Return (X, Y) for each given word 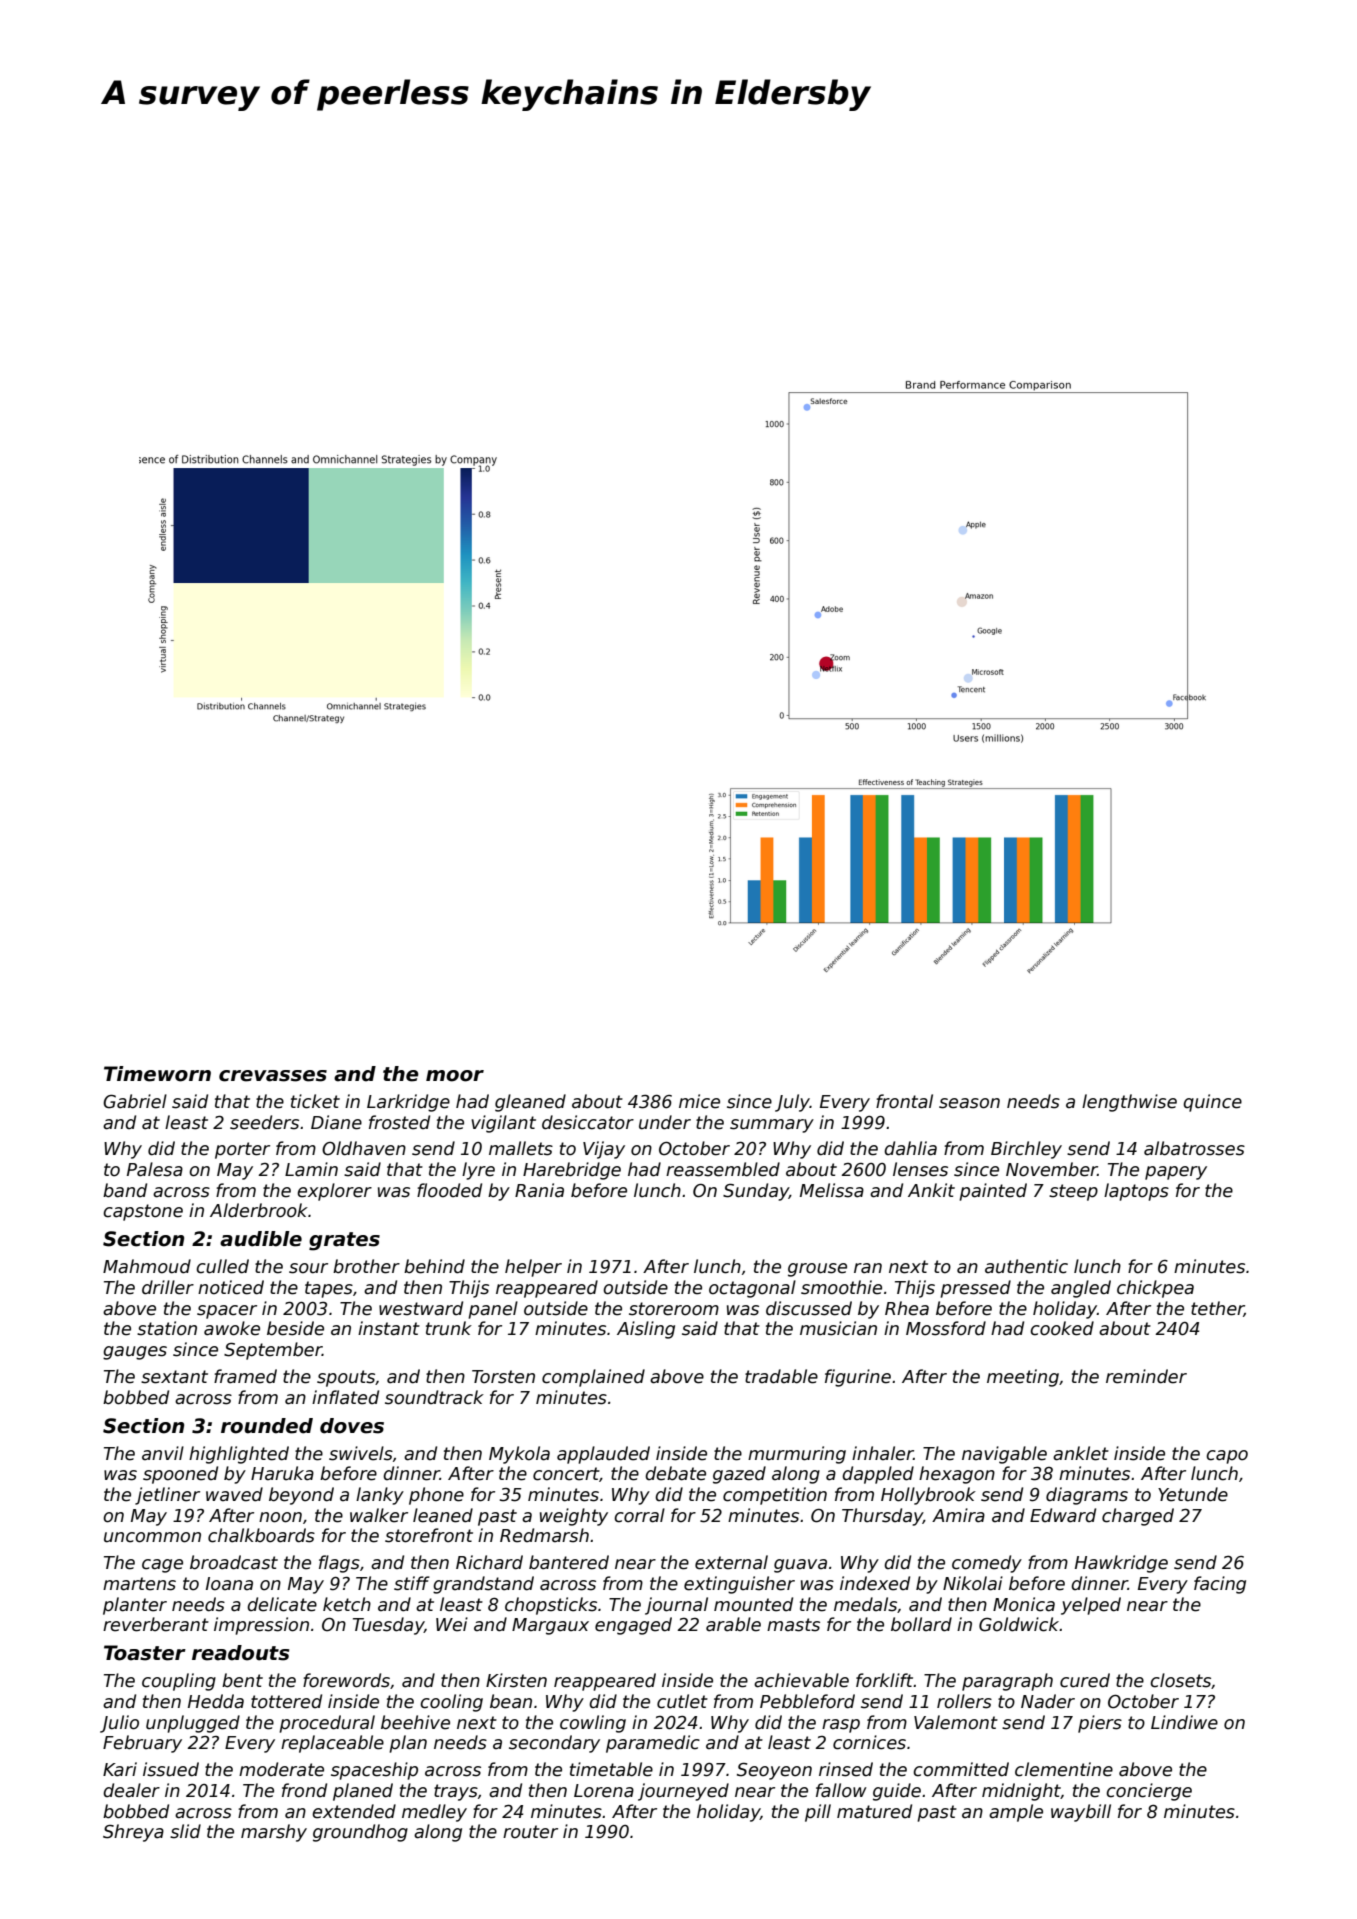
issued (171, 1769)
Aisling (646, 1330)
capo (1227, 1457)
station (167, 1328)
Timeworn (157, 1074)
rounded (267, 1426)
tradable (781, 1376)
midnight (1021, 1792)
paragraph (1007, 1682)
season (969, 1103)
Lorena (604, 1791)
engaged (633, 1626)
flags (339, 1564)
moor (455, 1076)
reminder (1146, 1376)
